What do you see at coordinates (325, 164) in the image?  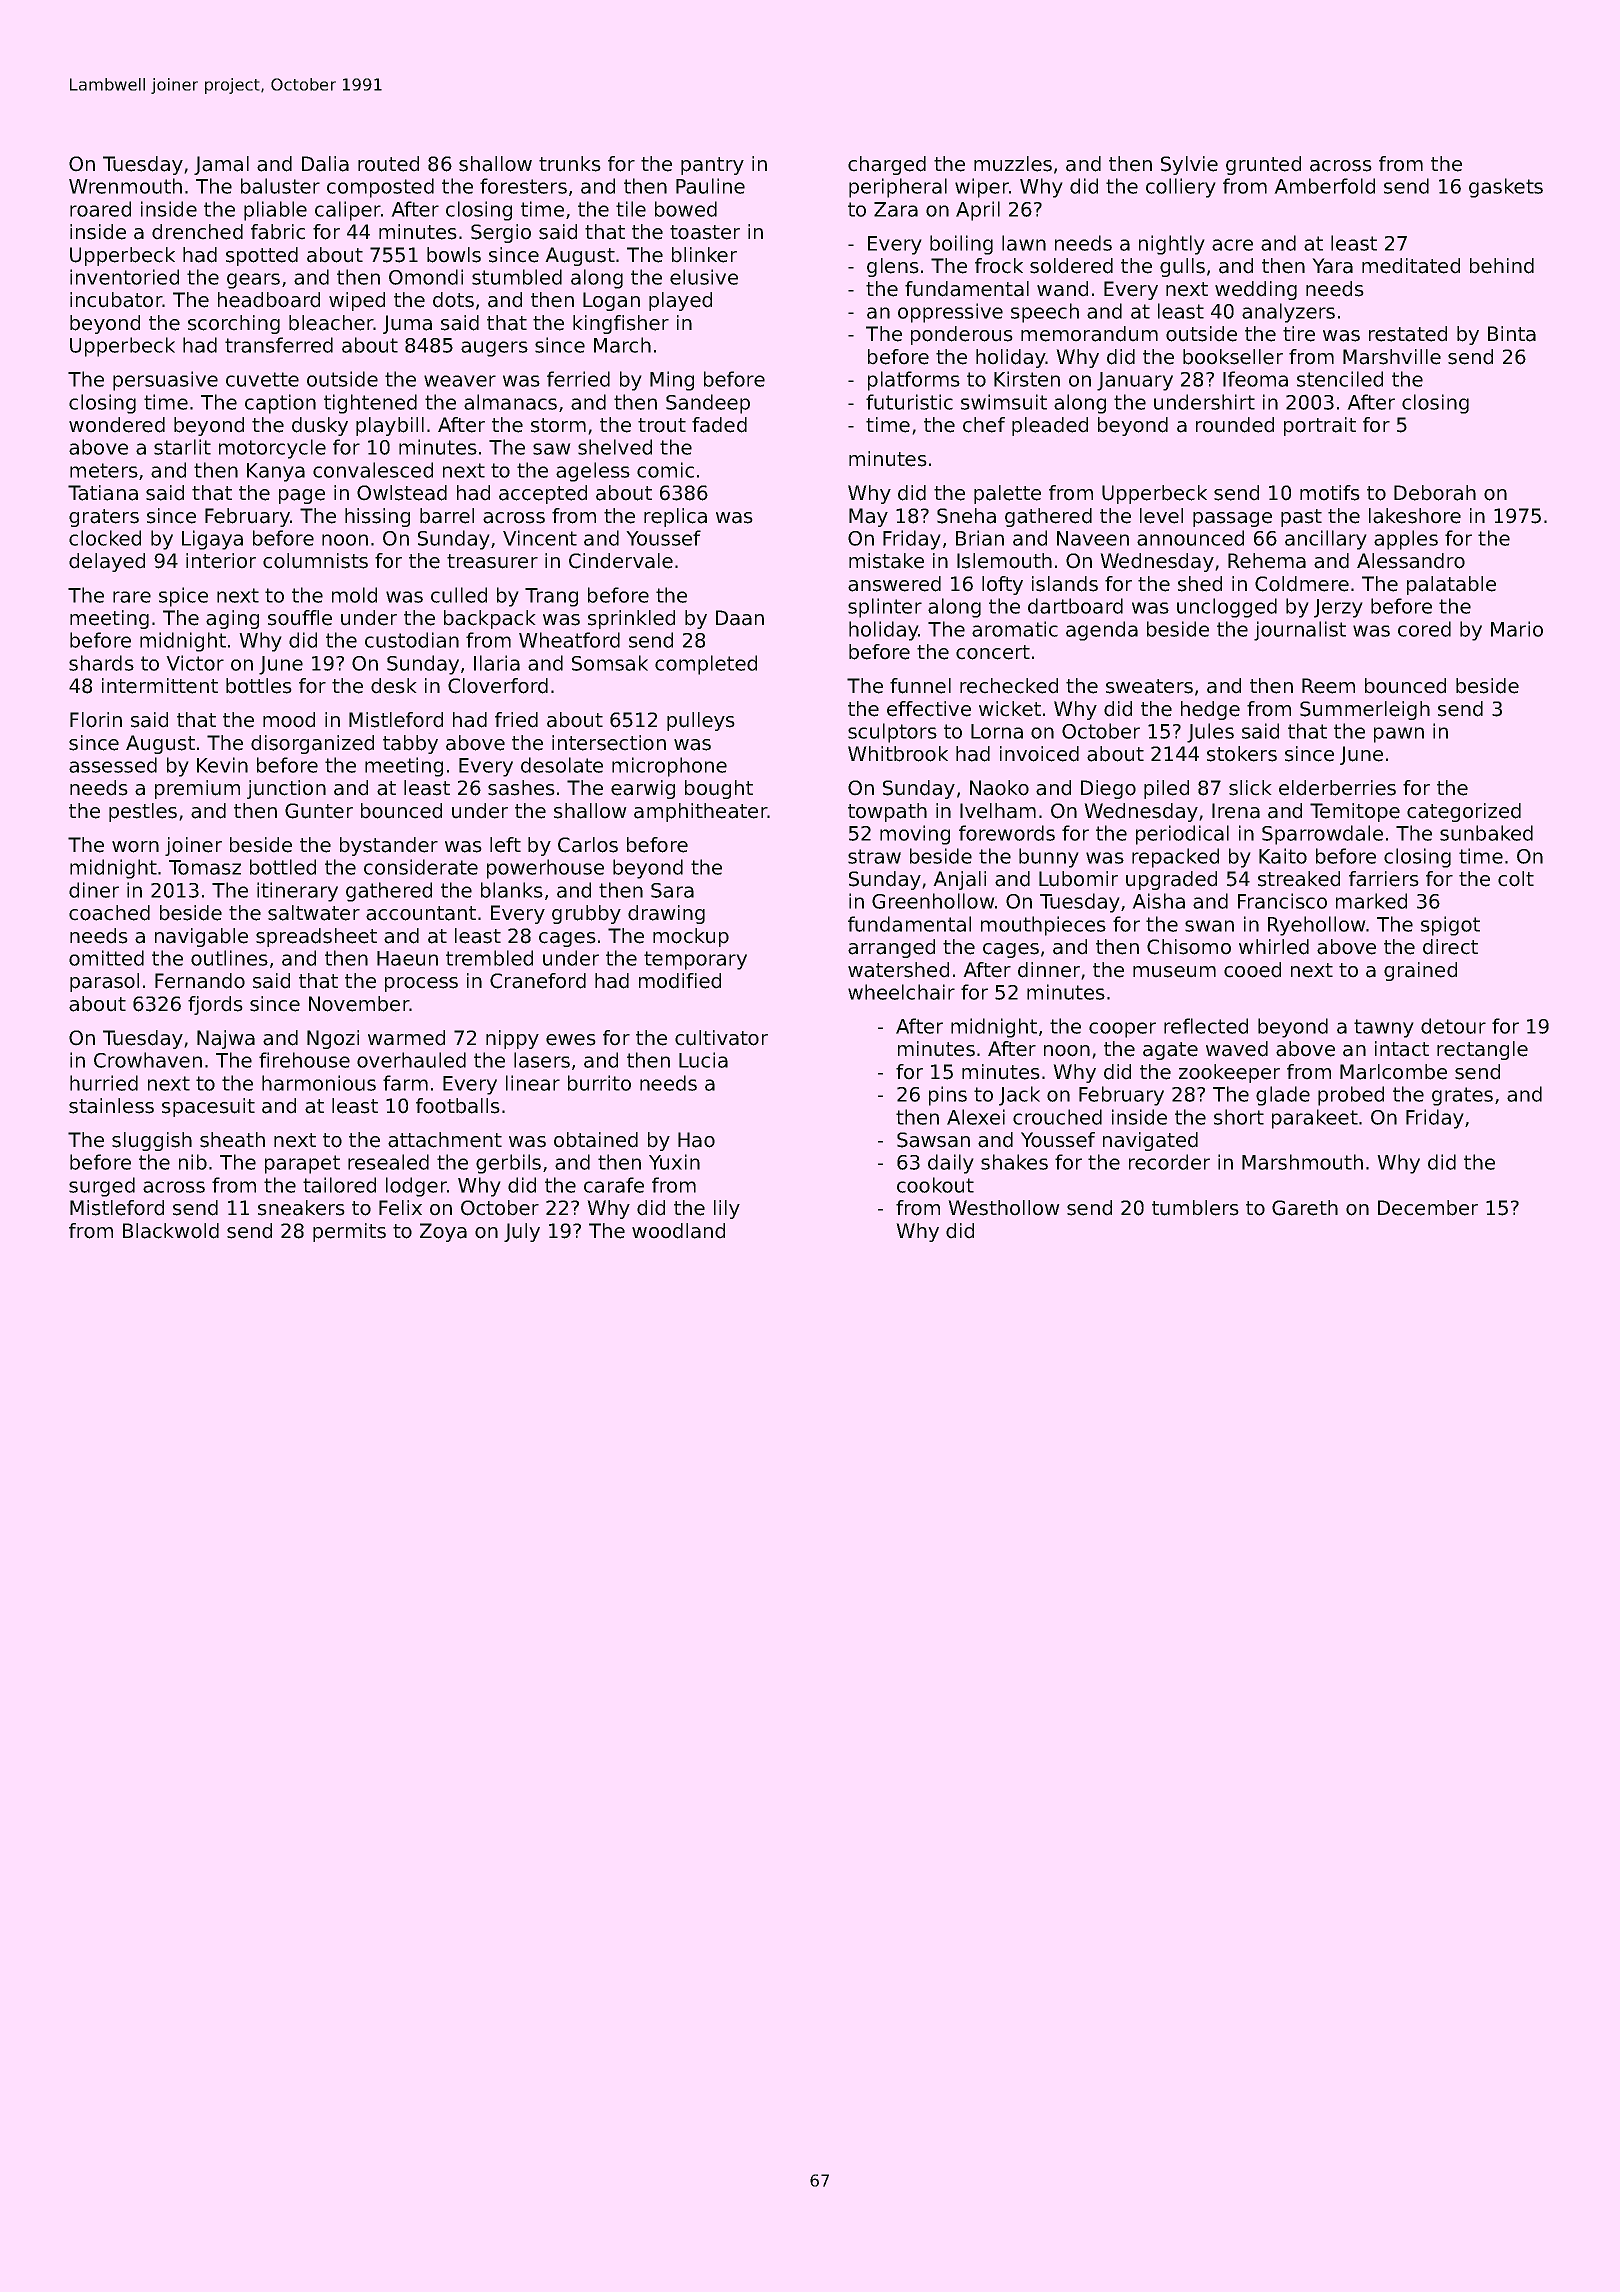 I see `Dalia` at bounding box center [325, 164].
